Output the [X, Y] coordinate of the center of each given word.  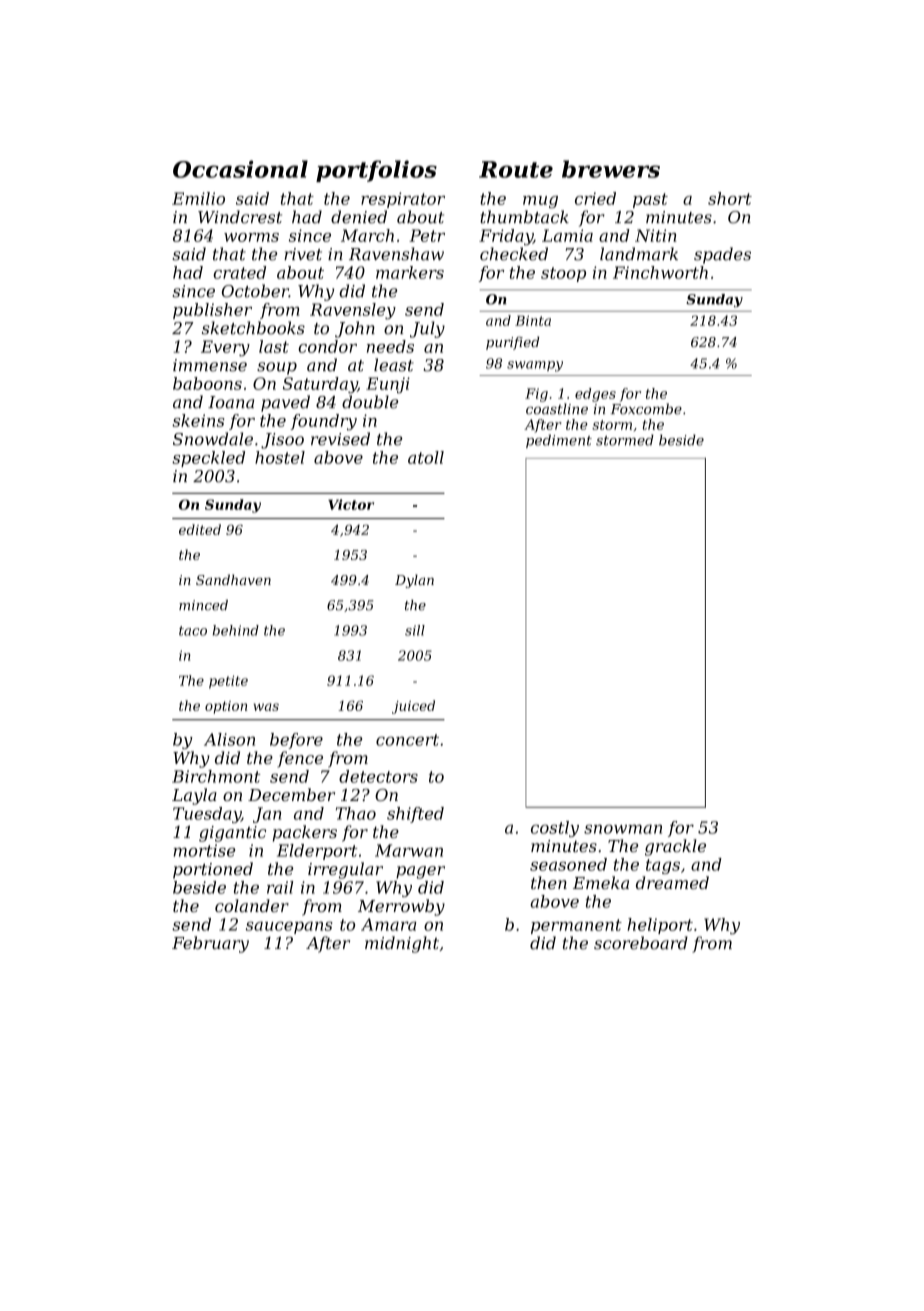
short [730, 198]
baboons [207, 383]
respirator [403, 200]
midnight [402, 944]
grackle [675, 847]
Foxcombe [646, 409]
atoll [426, 457]
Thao [356, 813]
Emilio [198, 198]
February [210, 944]
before [296, 741]
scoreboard [641, 943]
